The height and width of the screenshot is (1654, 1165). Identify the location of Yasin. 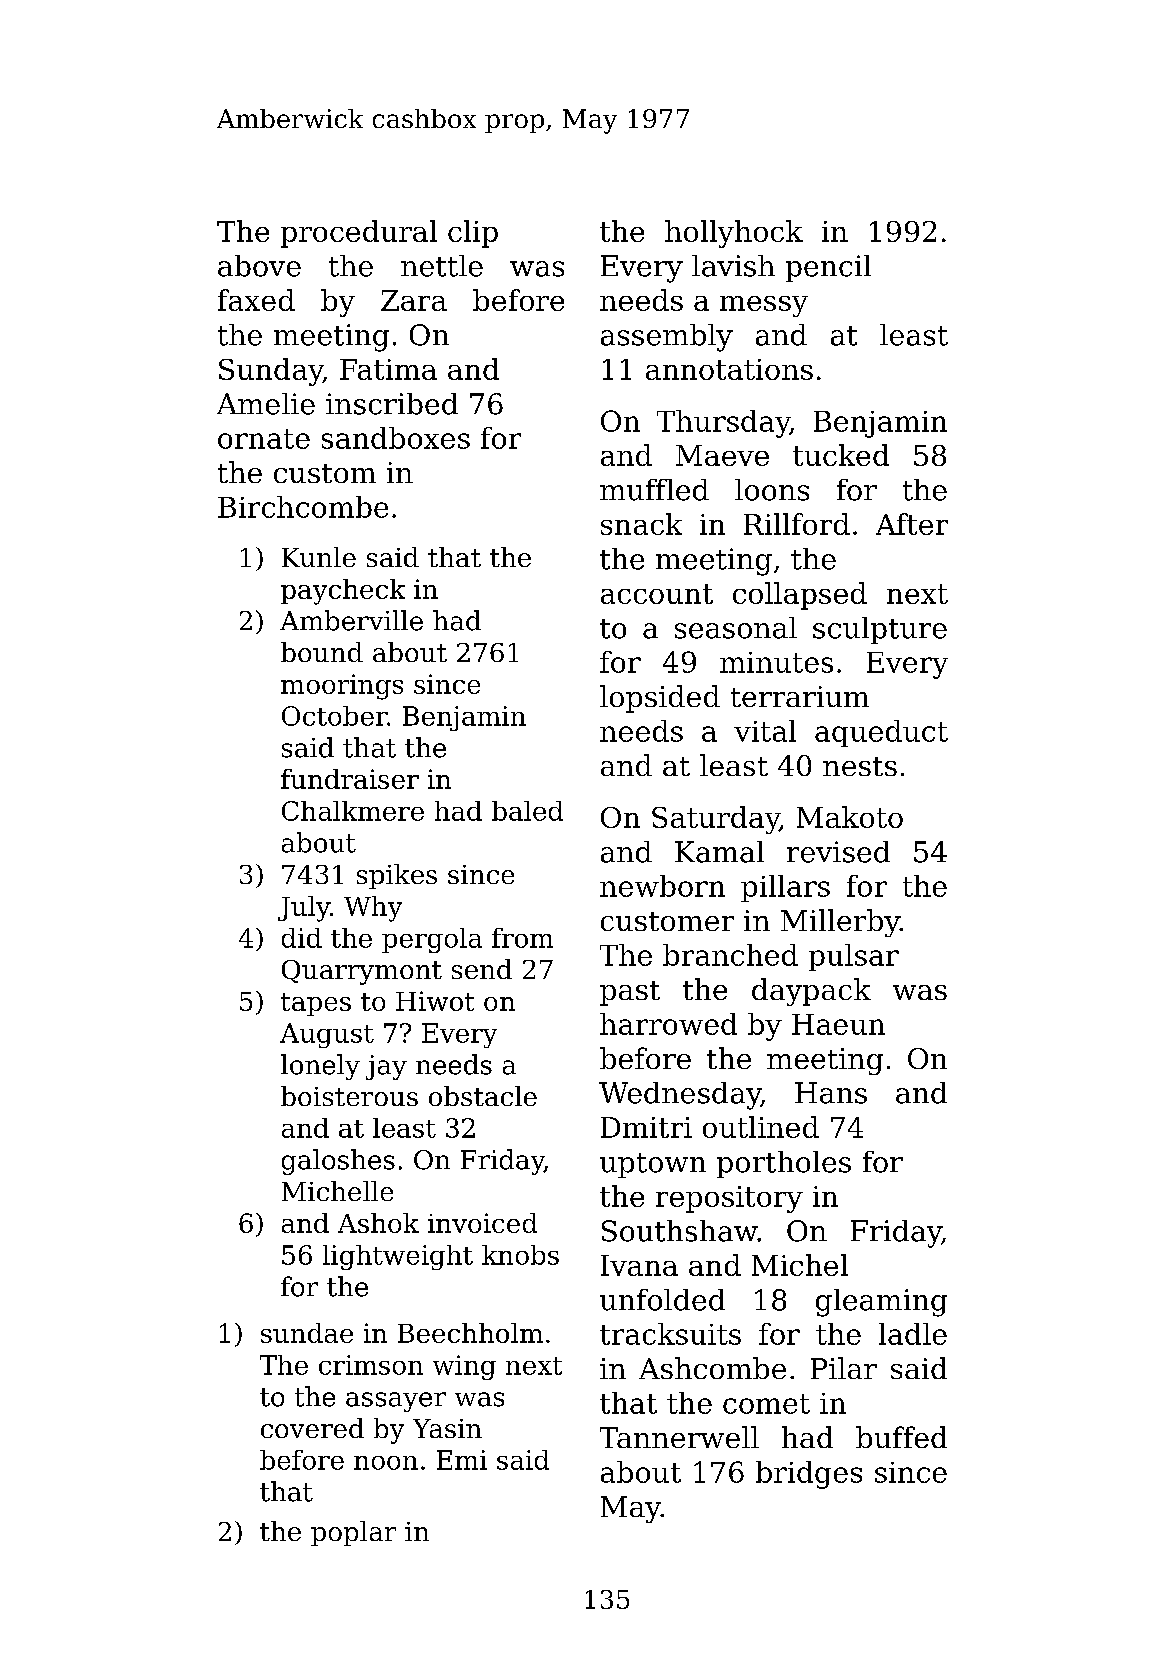
(447, 1428).
